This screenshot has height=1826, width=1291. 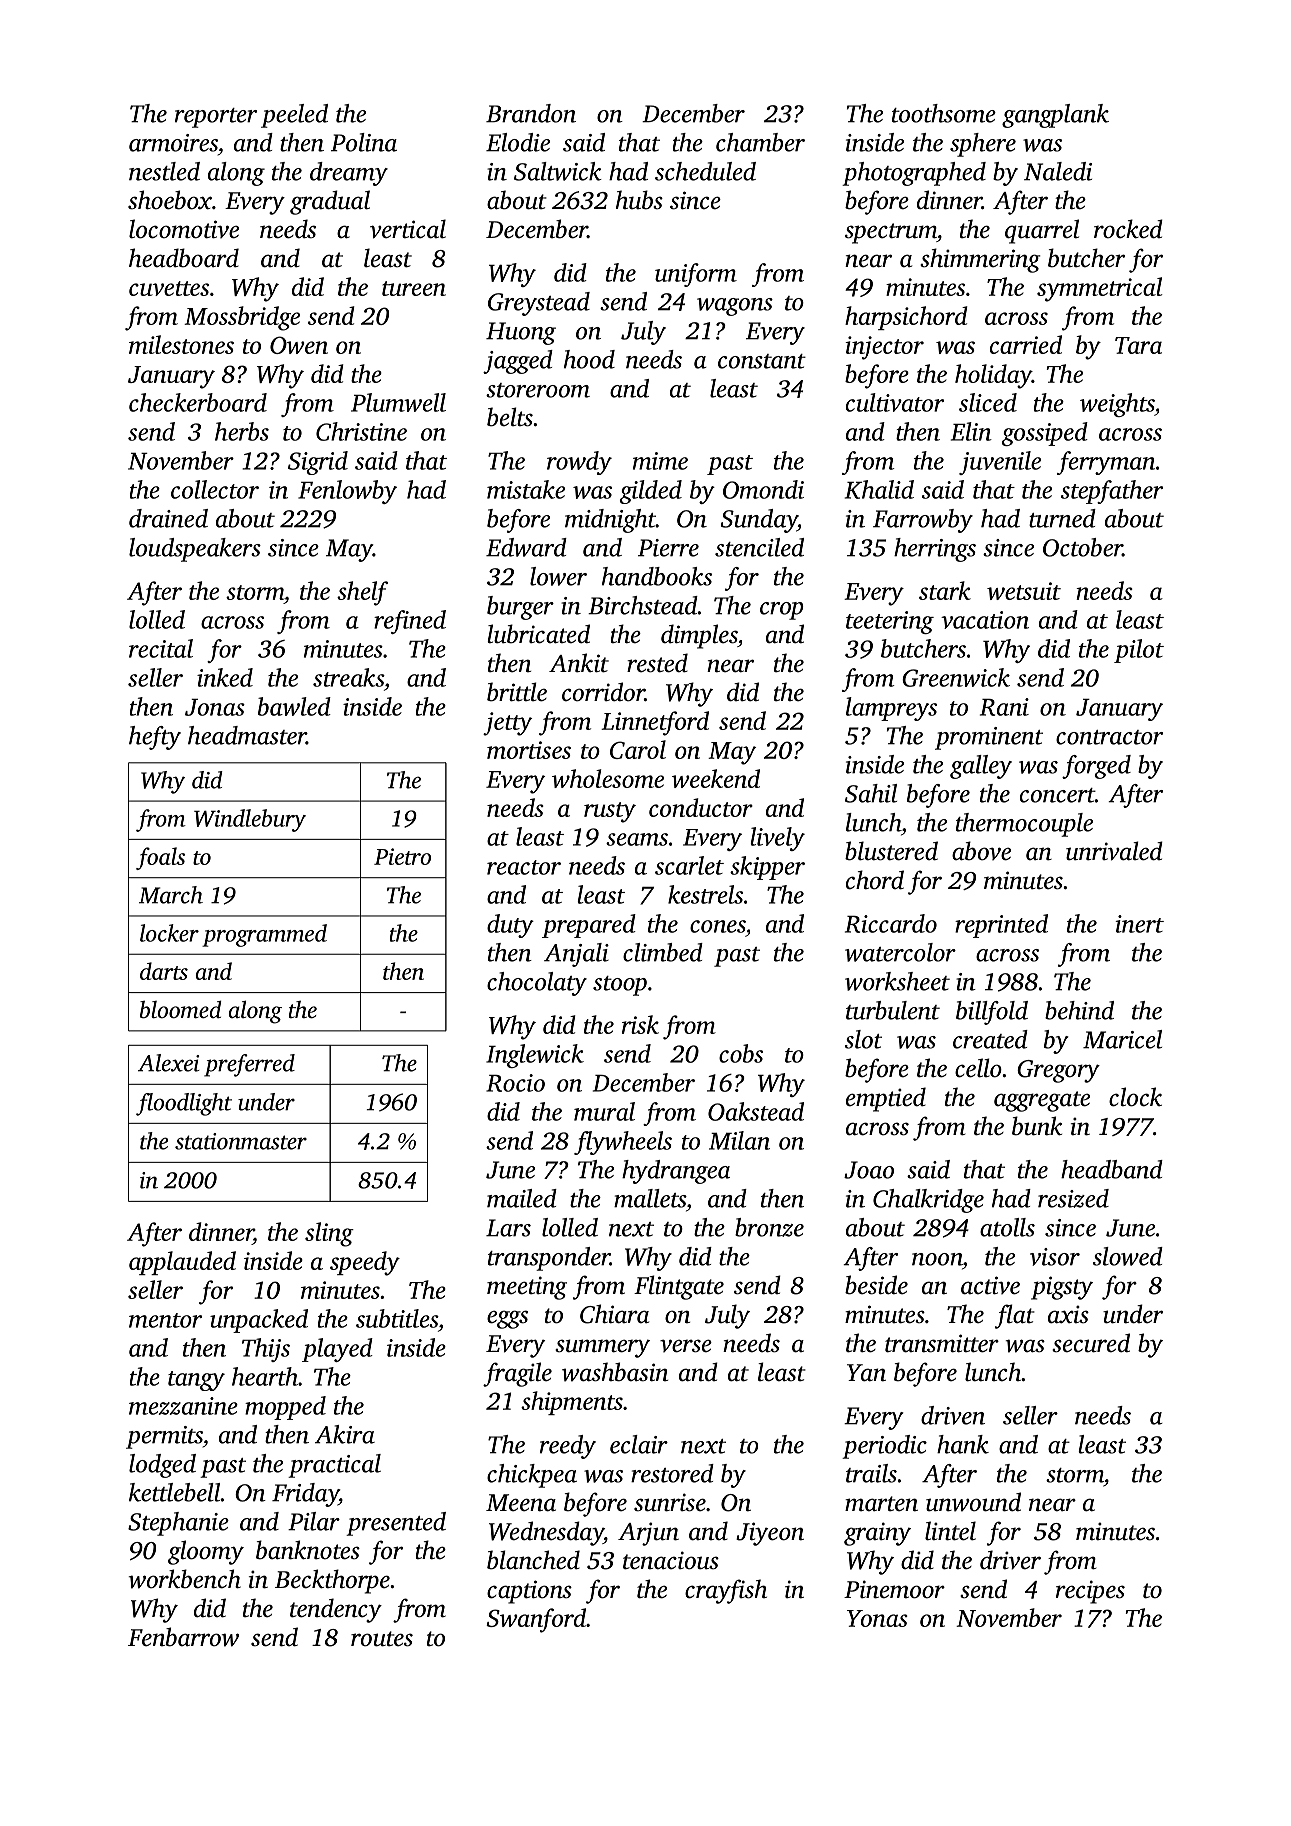 What do you see at coordinates (660, 461) in the screenshot?
I see `mime` at bounding box center [660, 461].
